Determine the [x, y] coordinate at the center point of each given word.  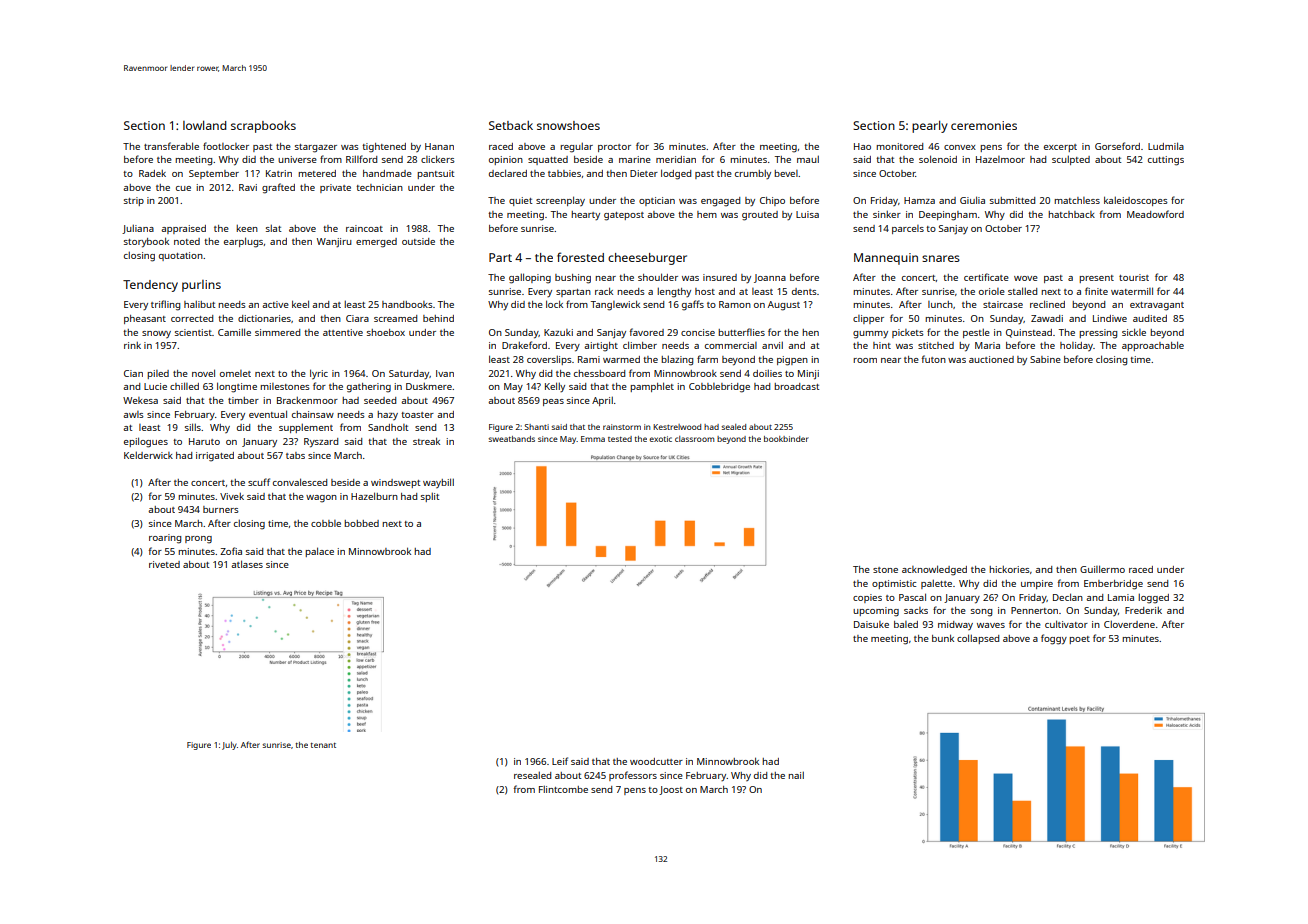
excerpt [1060, 148]
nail [796, 775]
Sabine [1045, 359]
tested [620, 439]
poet [1079, 640]
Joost [671, 790]
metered [317, 173]
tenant [323, 745]
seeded [380, 400]
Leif [560, 761]
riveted [164, 564]
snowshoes [568, 125]
